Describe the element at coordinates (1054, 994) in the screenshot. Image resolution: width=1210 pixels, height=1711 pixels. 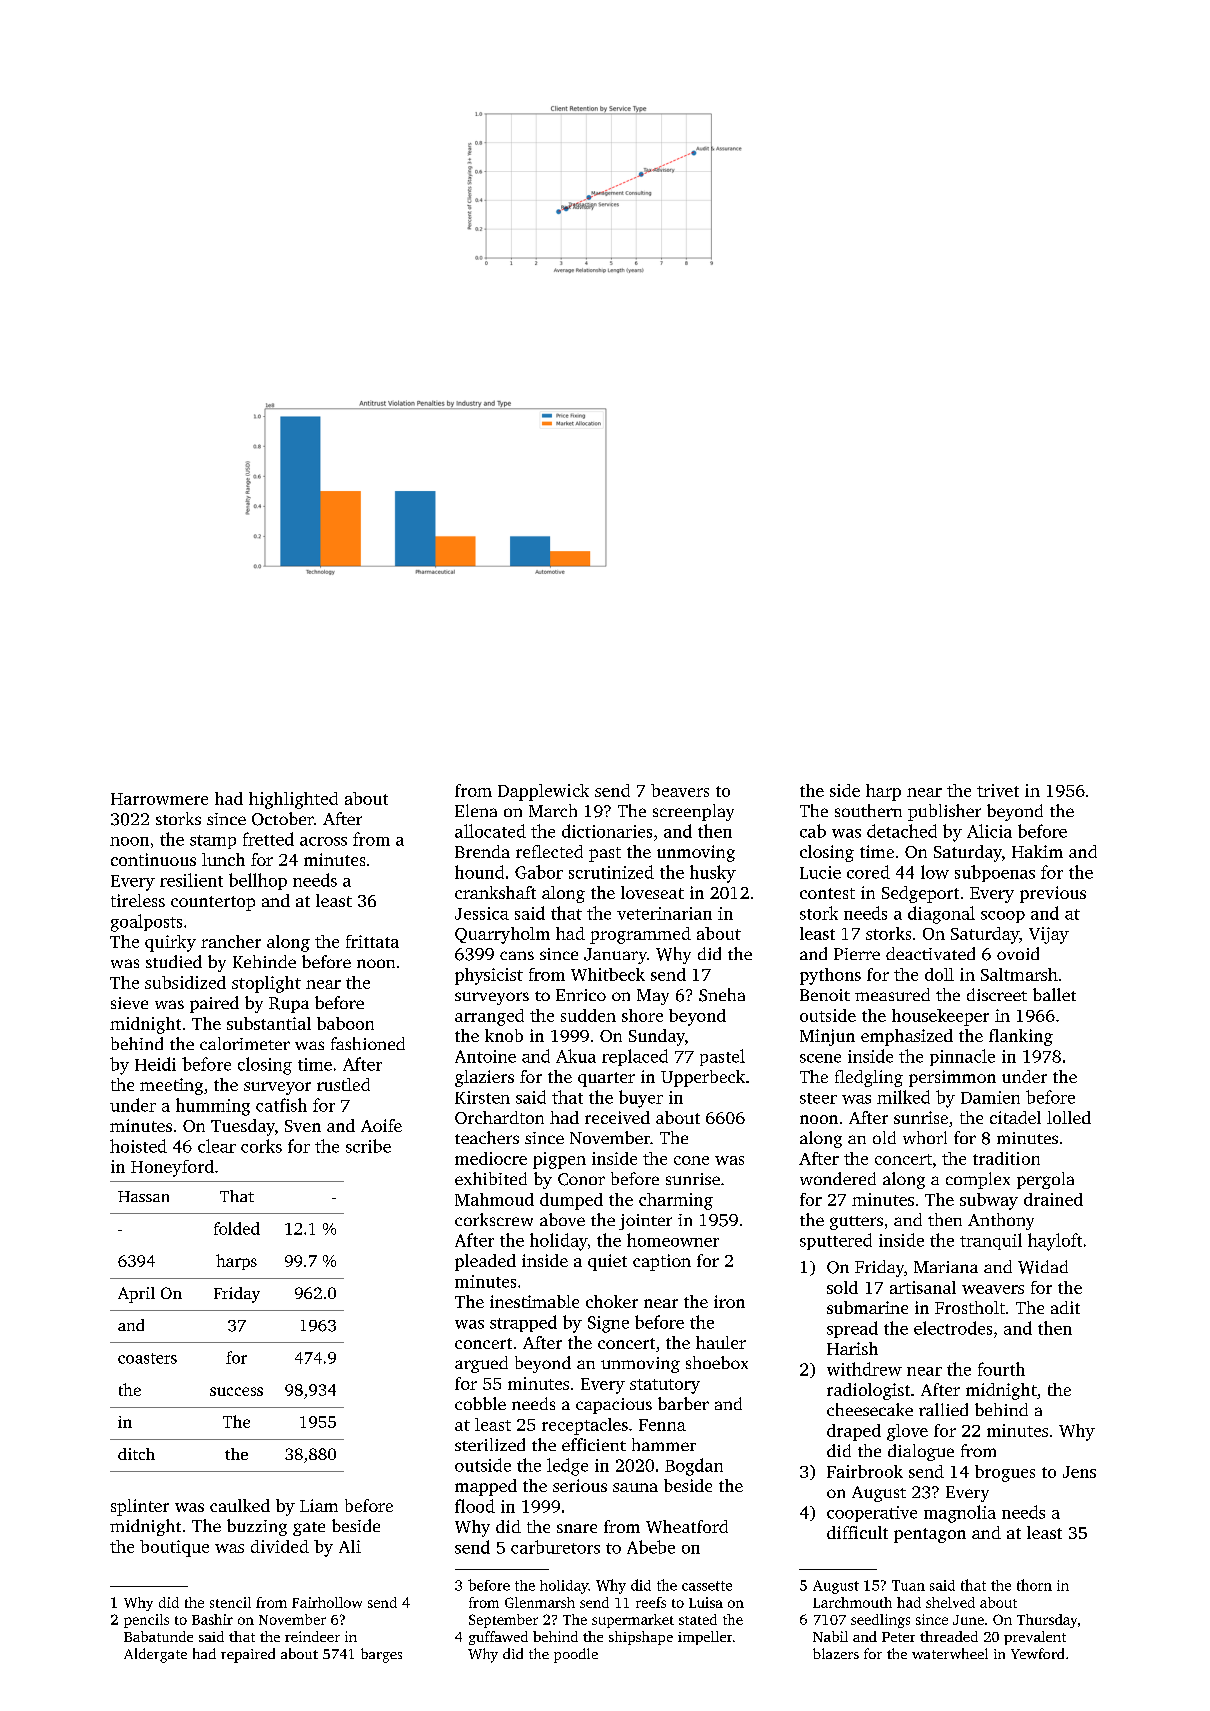
I see `ballet` at that location.
